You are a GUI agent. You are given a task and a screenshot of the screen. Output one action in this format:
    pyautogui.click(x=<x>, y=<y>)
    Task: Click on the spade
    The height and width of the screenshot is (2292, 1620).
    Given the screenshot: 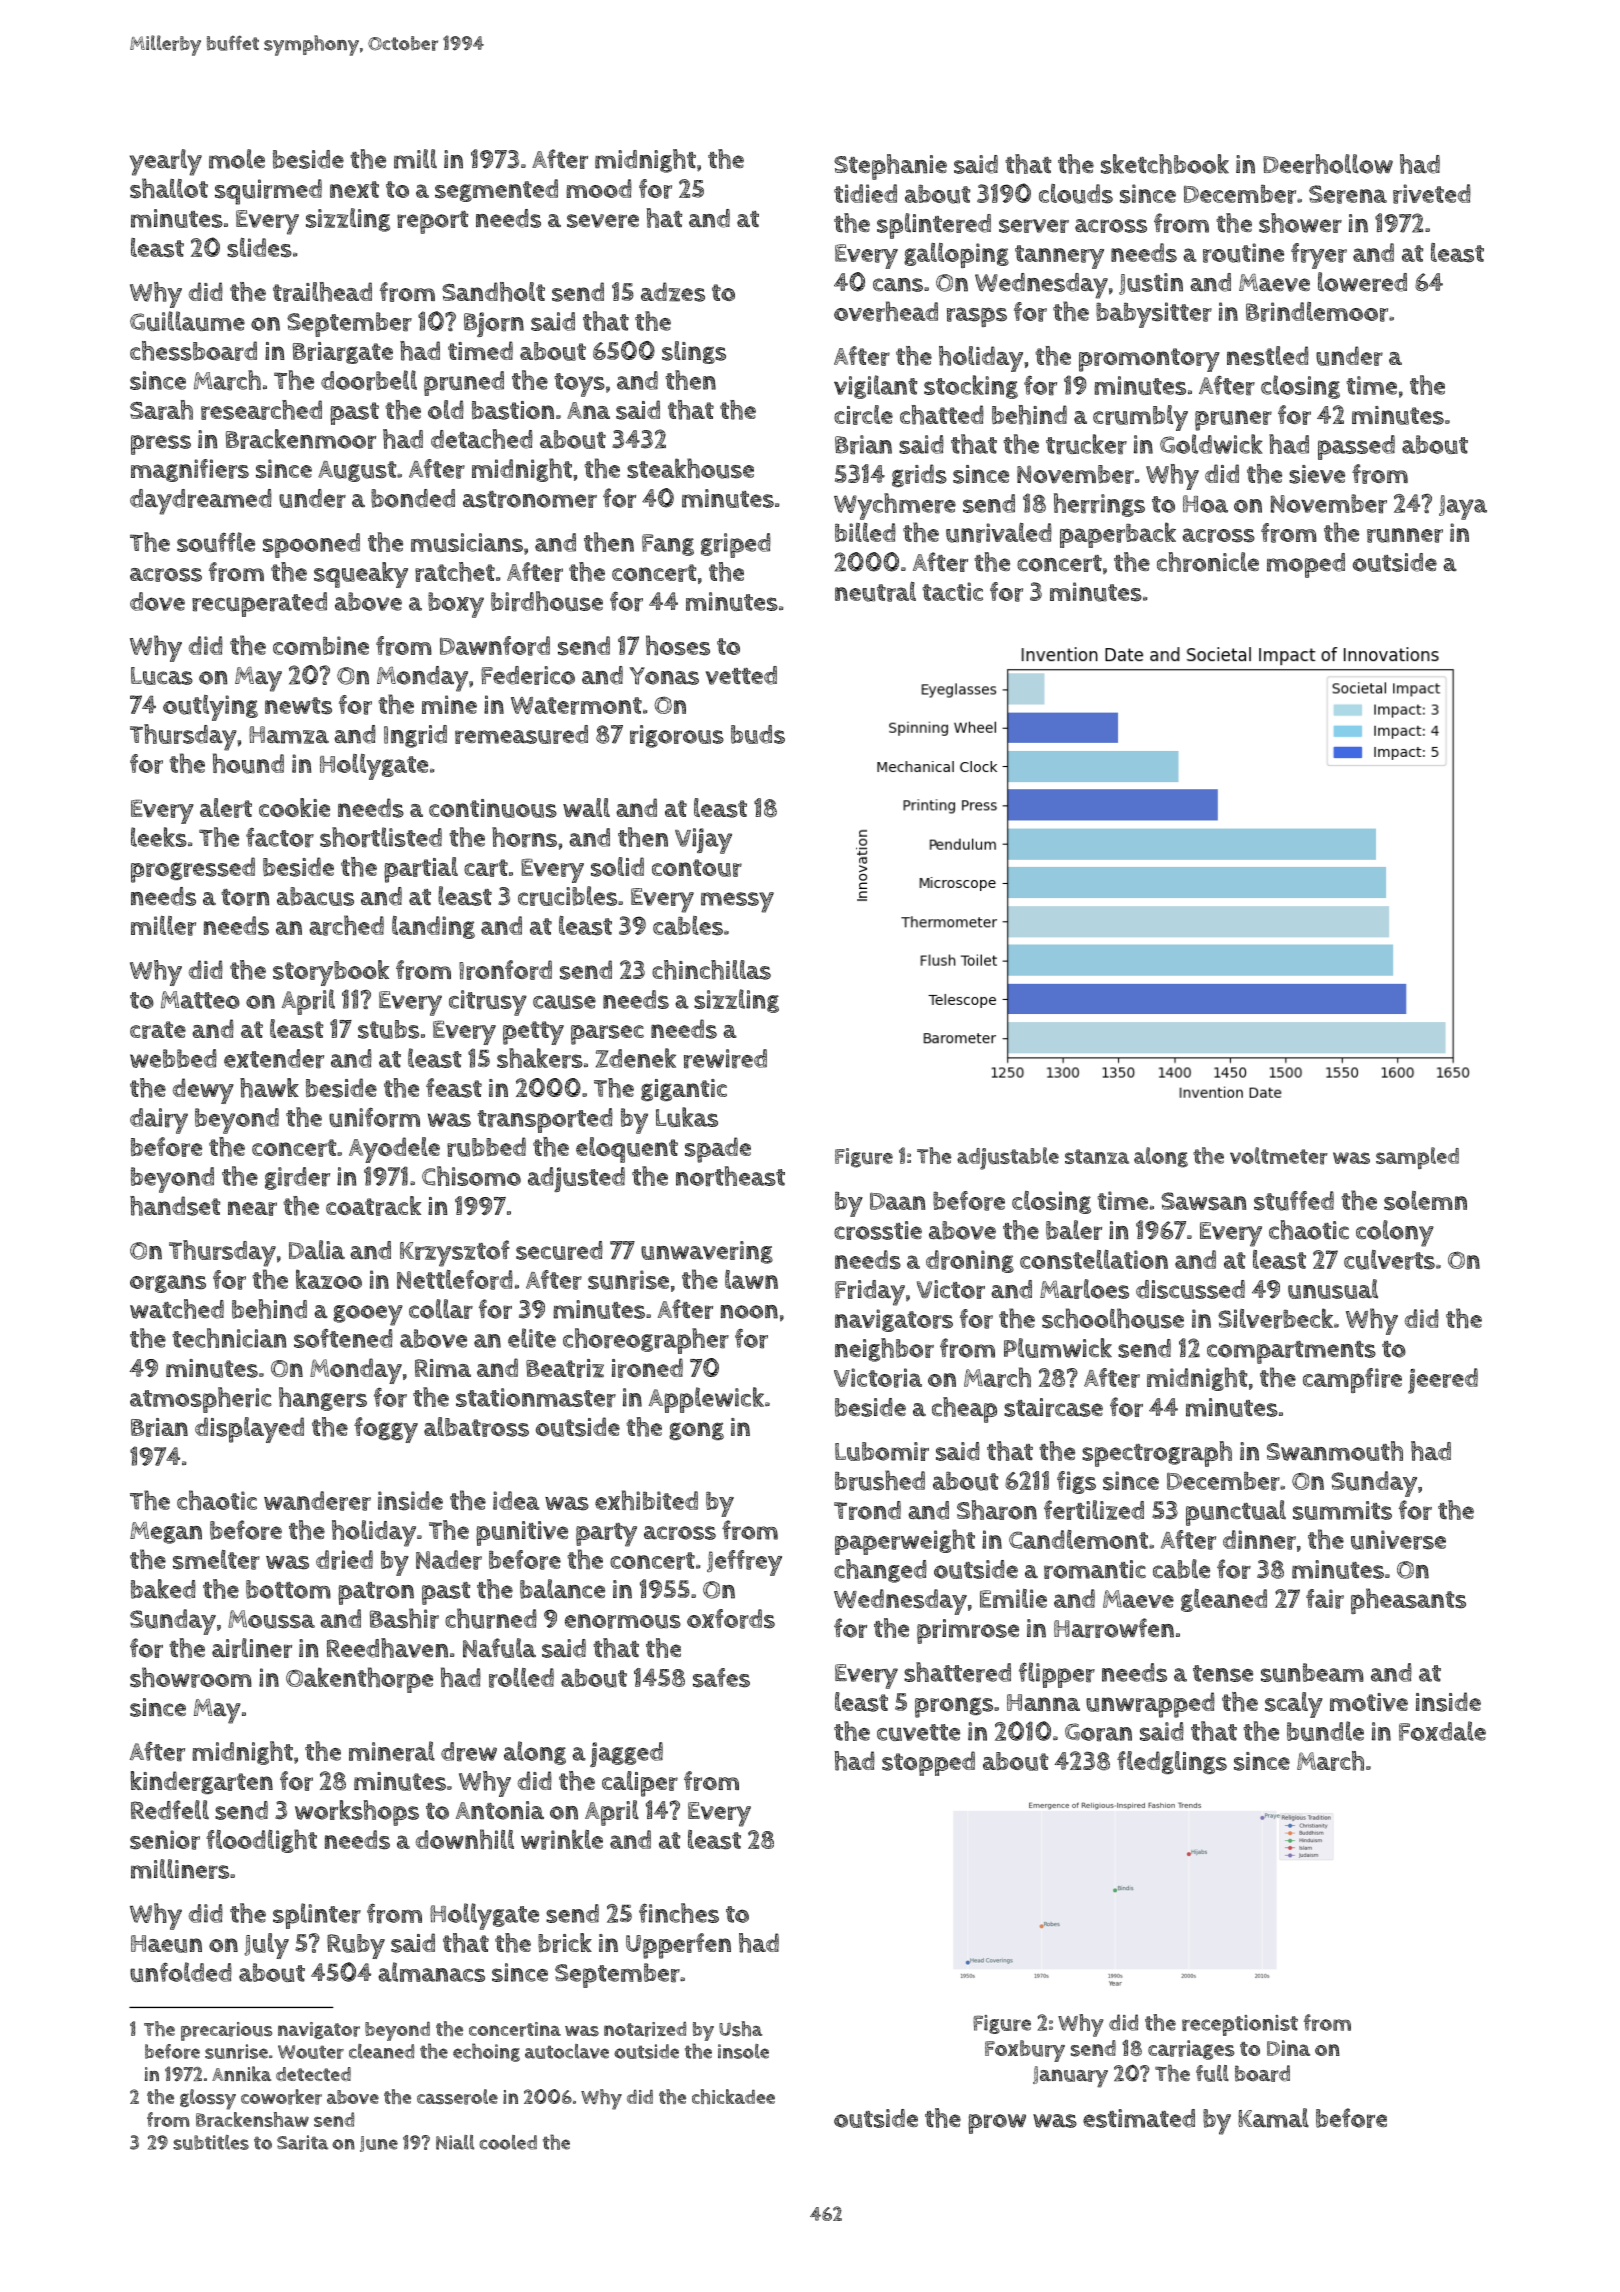 What is the action you would take?
    pyautogui.click(x=718, y=1150)
